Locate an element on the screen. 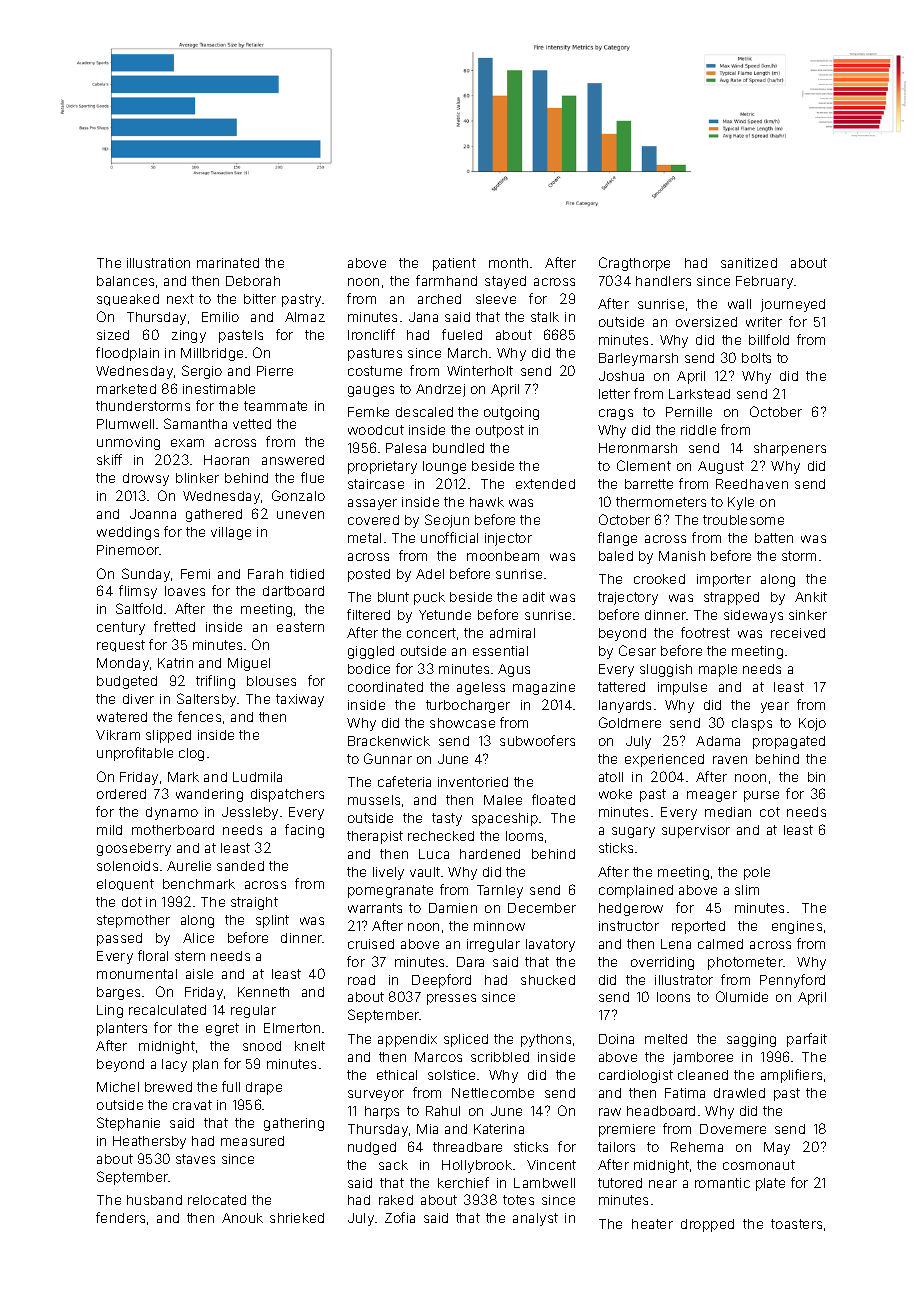 The height and width of the screenshot is (1308, 924). staves is located at coordinates (195, 1159).
